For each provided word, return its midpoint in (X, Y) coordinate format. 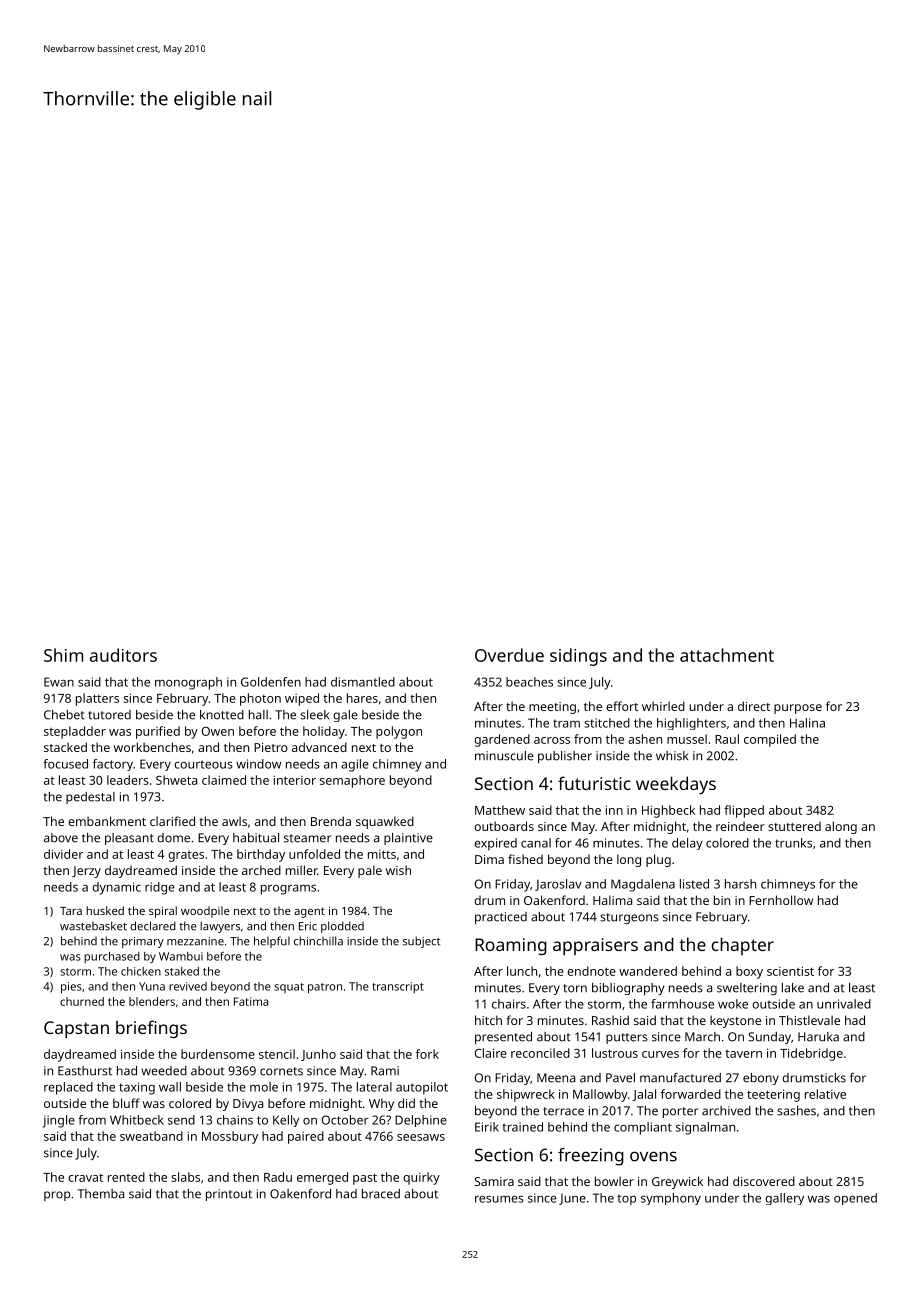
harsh (740, 884)
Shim (63, 655)
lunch (522, 971)
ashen (645, 739)
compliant (643, 1128)
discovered (764, 1181)
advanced (319, 747)
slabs (185, 1177)
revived (188, 986)
